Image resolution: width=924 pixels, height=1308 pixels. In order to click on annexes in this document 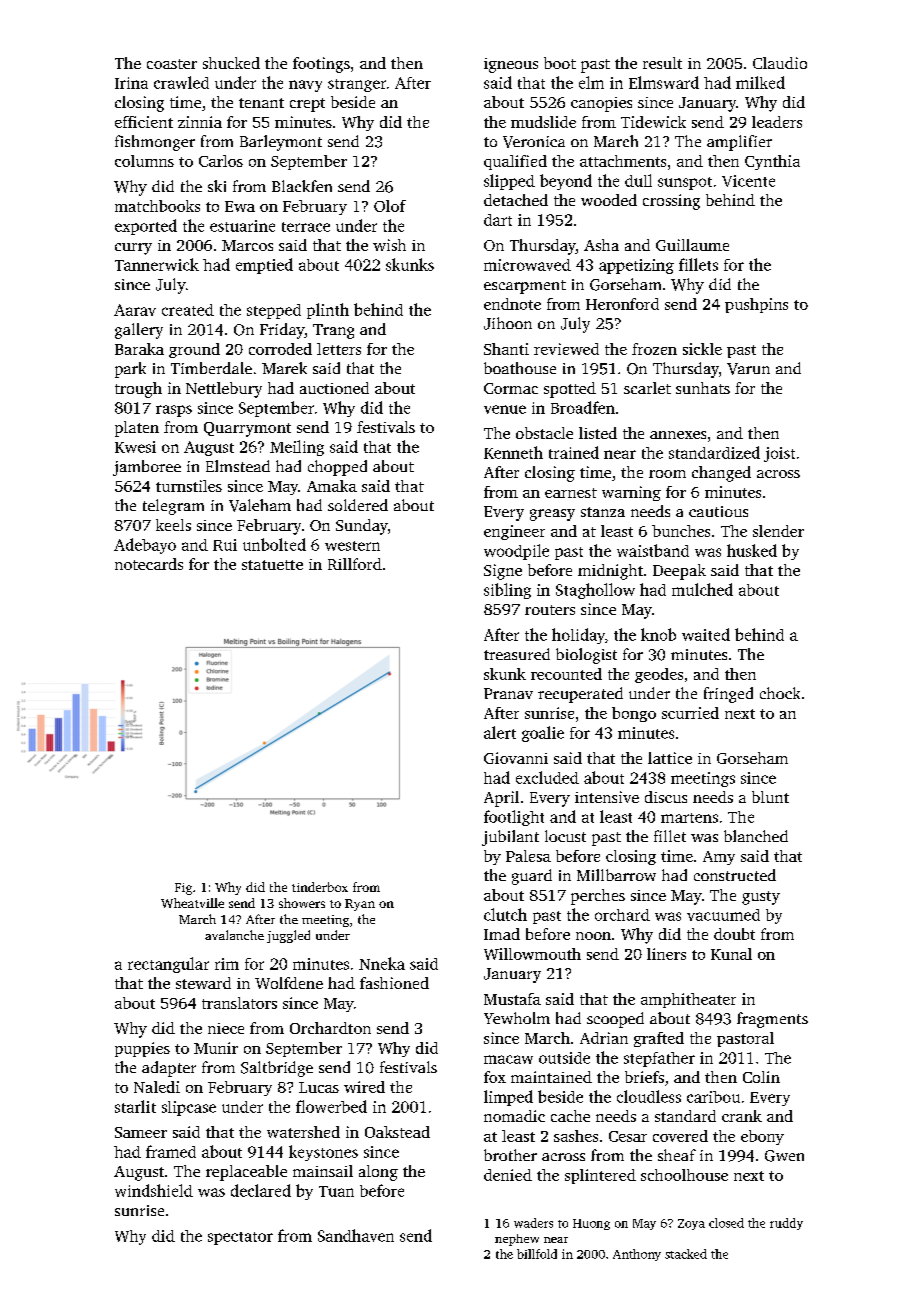, I will do `click(678, 435)`.
